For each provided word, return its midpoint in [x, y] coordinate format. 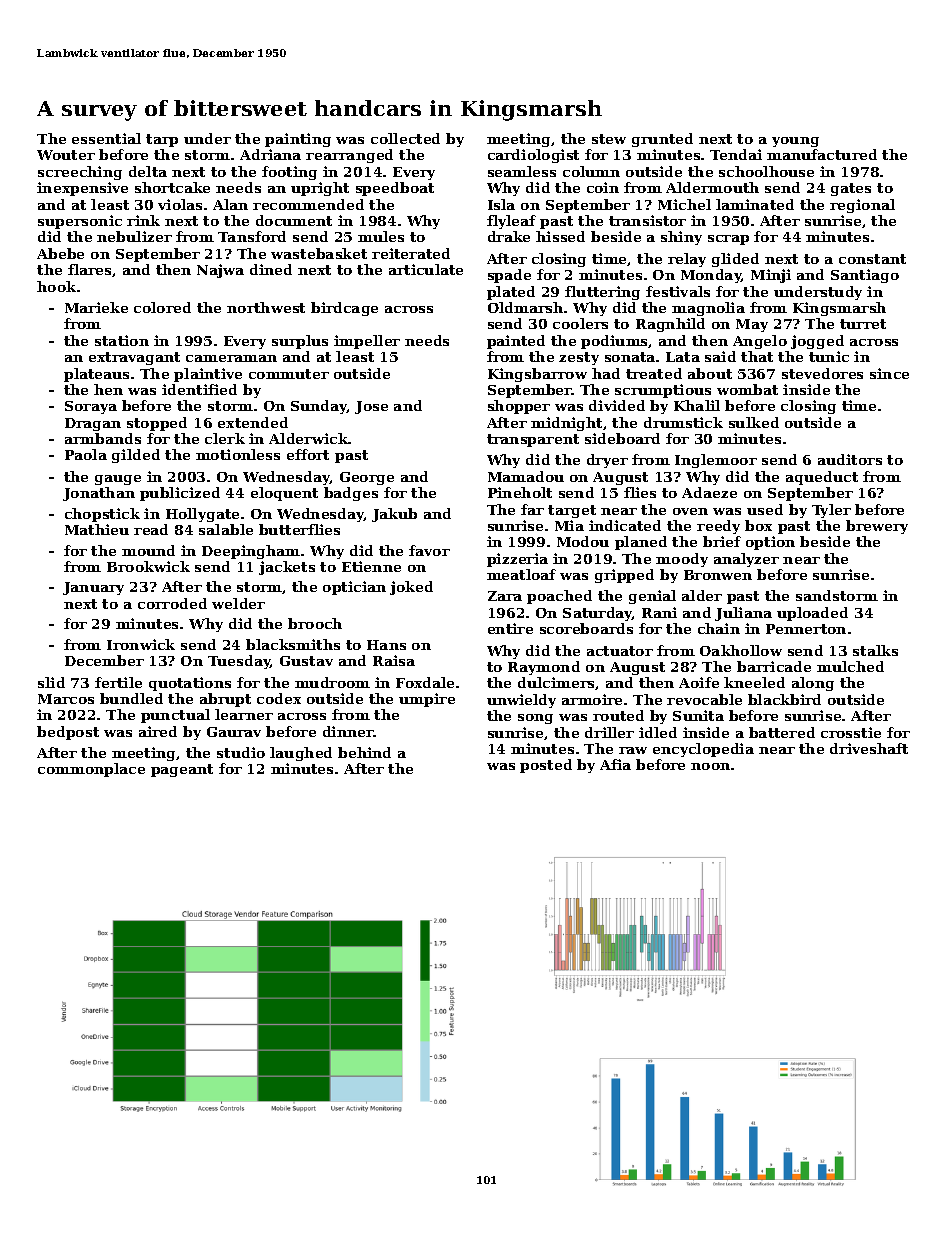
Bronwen [718, 575]
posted [546, 766]
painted [516, 342]
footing [289, 173]
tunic [829, 356]
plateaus [96, 375]
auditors [850, 459]
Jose [371, 407]
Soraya [91, 407]
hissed [560, 236]
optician [354, 588]
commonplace [91, 770]
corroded [172, 603]
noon [710, 766]
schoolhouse [766, 171]
